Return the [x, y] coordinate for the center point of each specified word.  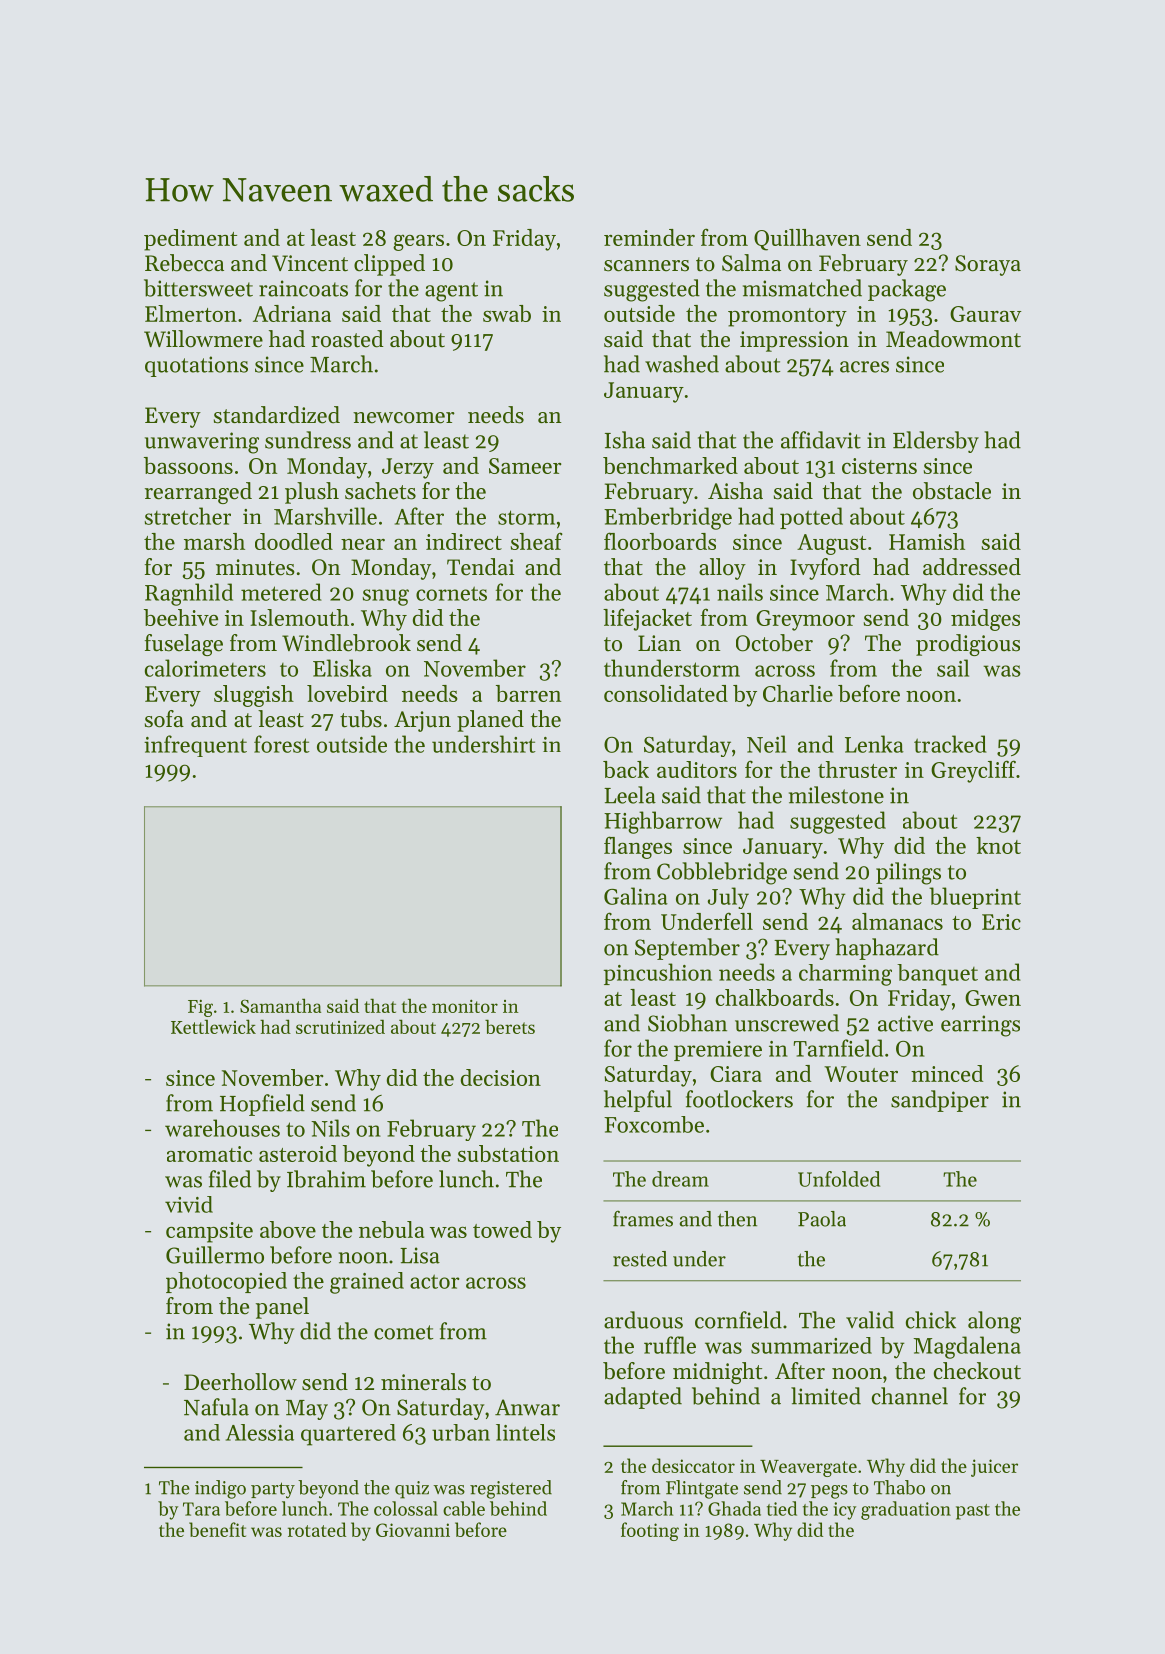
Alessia [260, 1432]
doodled [294, 541]
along [994, 1322]
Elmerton [191, 313]
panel [282, 1308]
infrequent [195, 746]
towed [502, 1229]
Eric [1001, 922]
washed [682, 364]
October [774, 643]
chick [931, 1320]
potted [811, 518]
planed [490, 721]
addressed [972, 567]
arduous [643, 1320]
